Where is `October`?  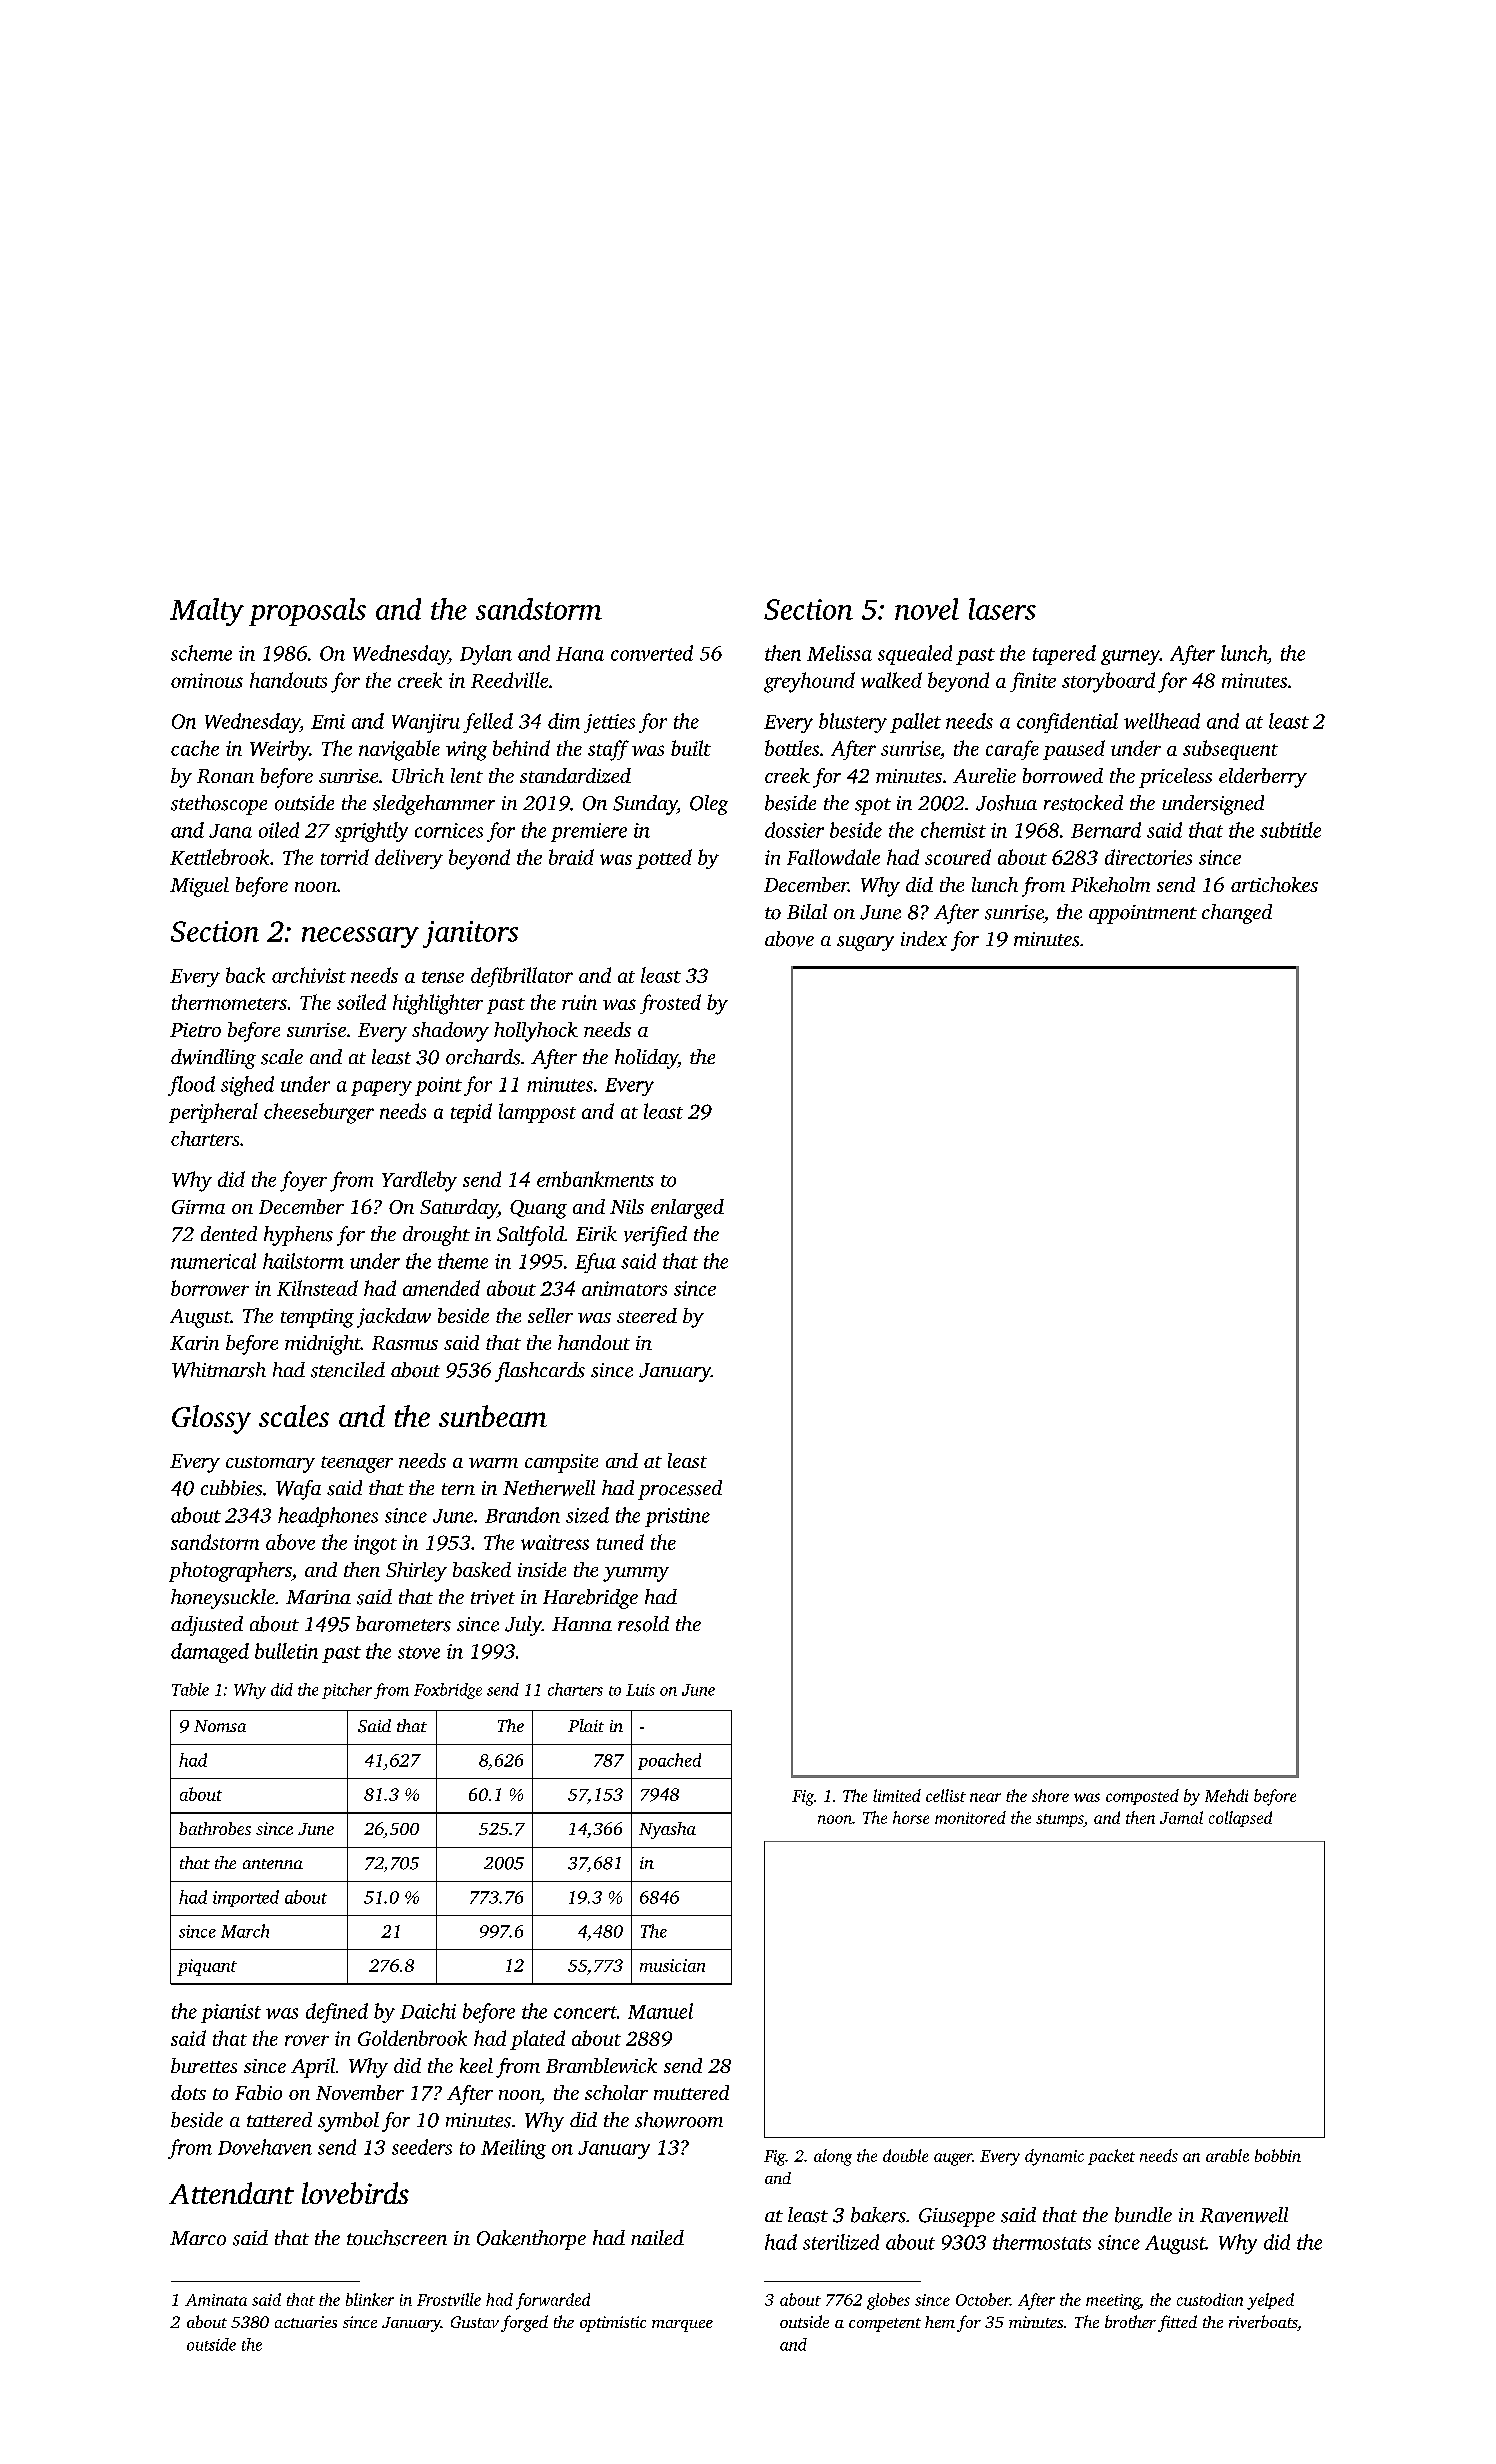 October is located at coordinates (983, 2299).
